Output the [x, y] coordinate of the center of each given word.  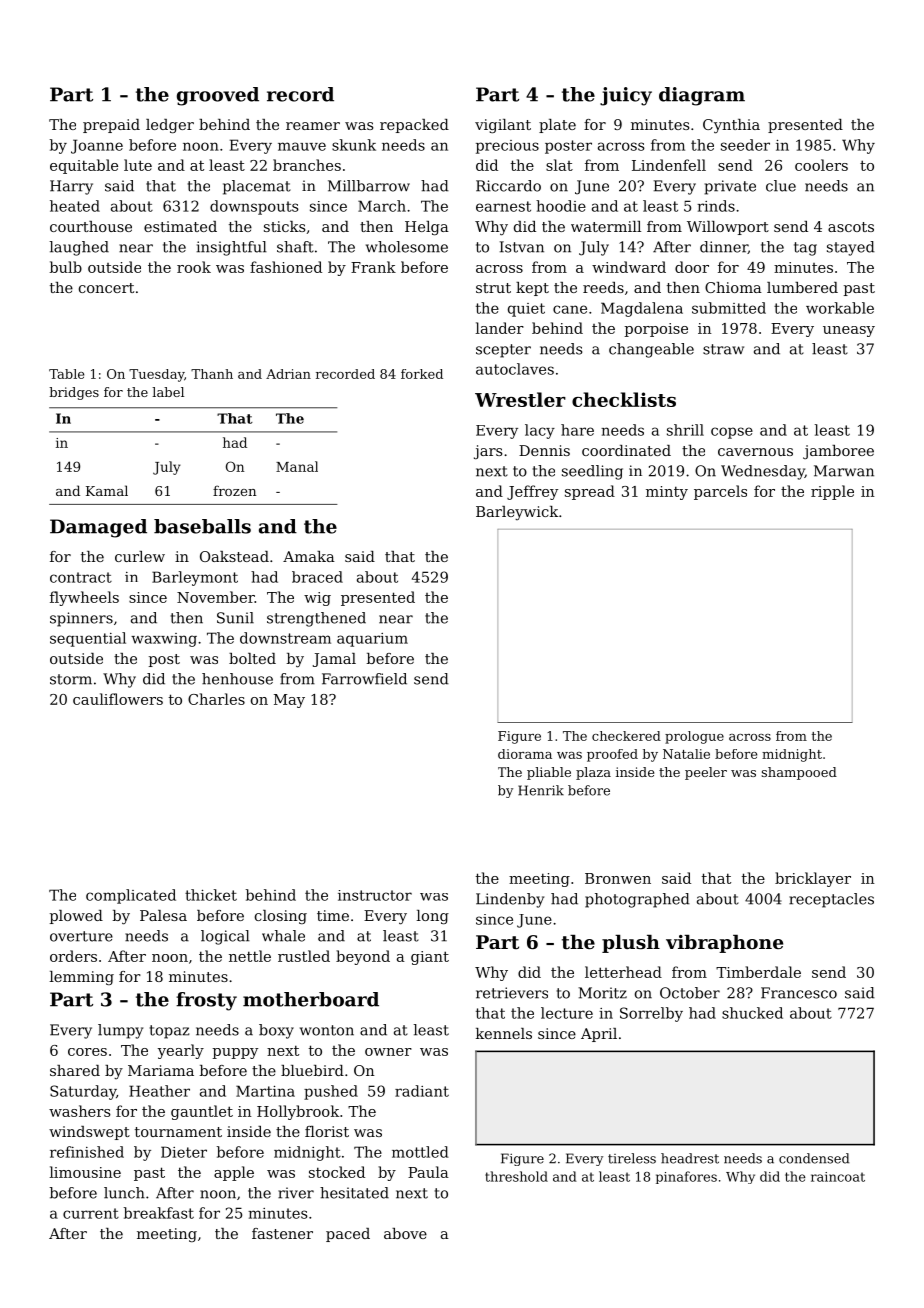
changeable [651, 350]
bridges [74, 393]
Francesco [799, 993]
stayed [851, 248]
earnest [503, 206]
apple [234, 1173]
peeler [706, 773]
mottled [420, 1152]
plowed [76, 917]
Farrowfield [364, 679]
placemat [257, 187]
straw [723, 349]
